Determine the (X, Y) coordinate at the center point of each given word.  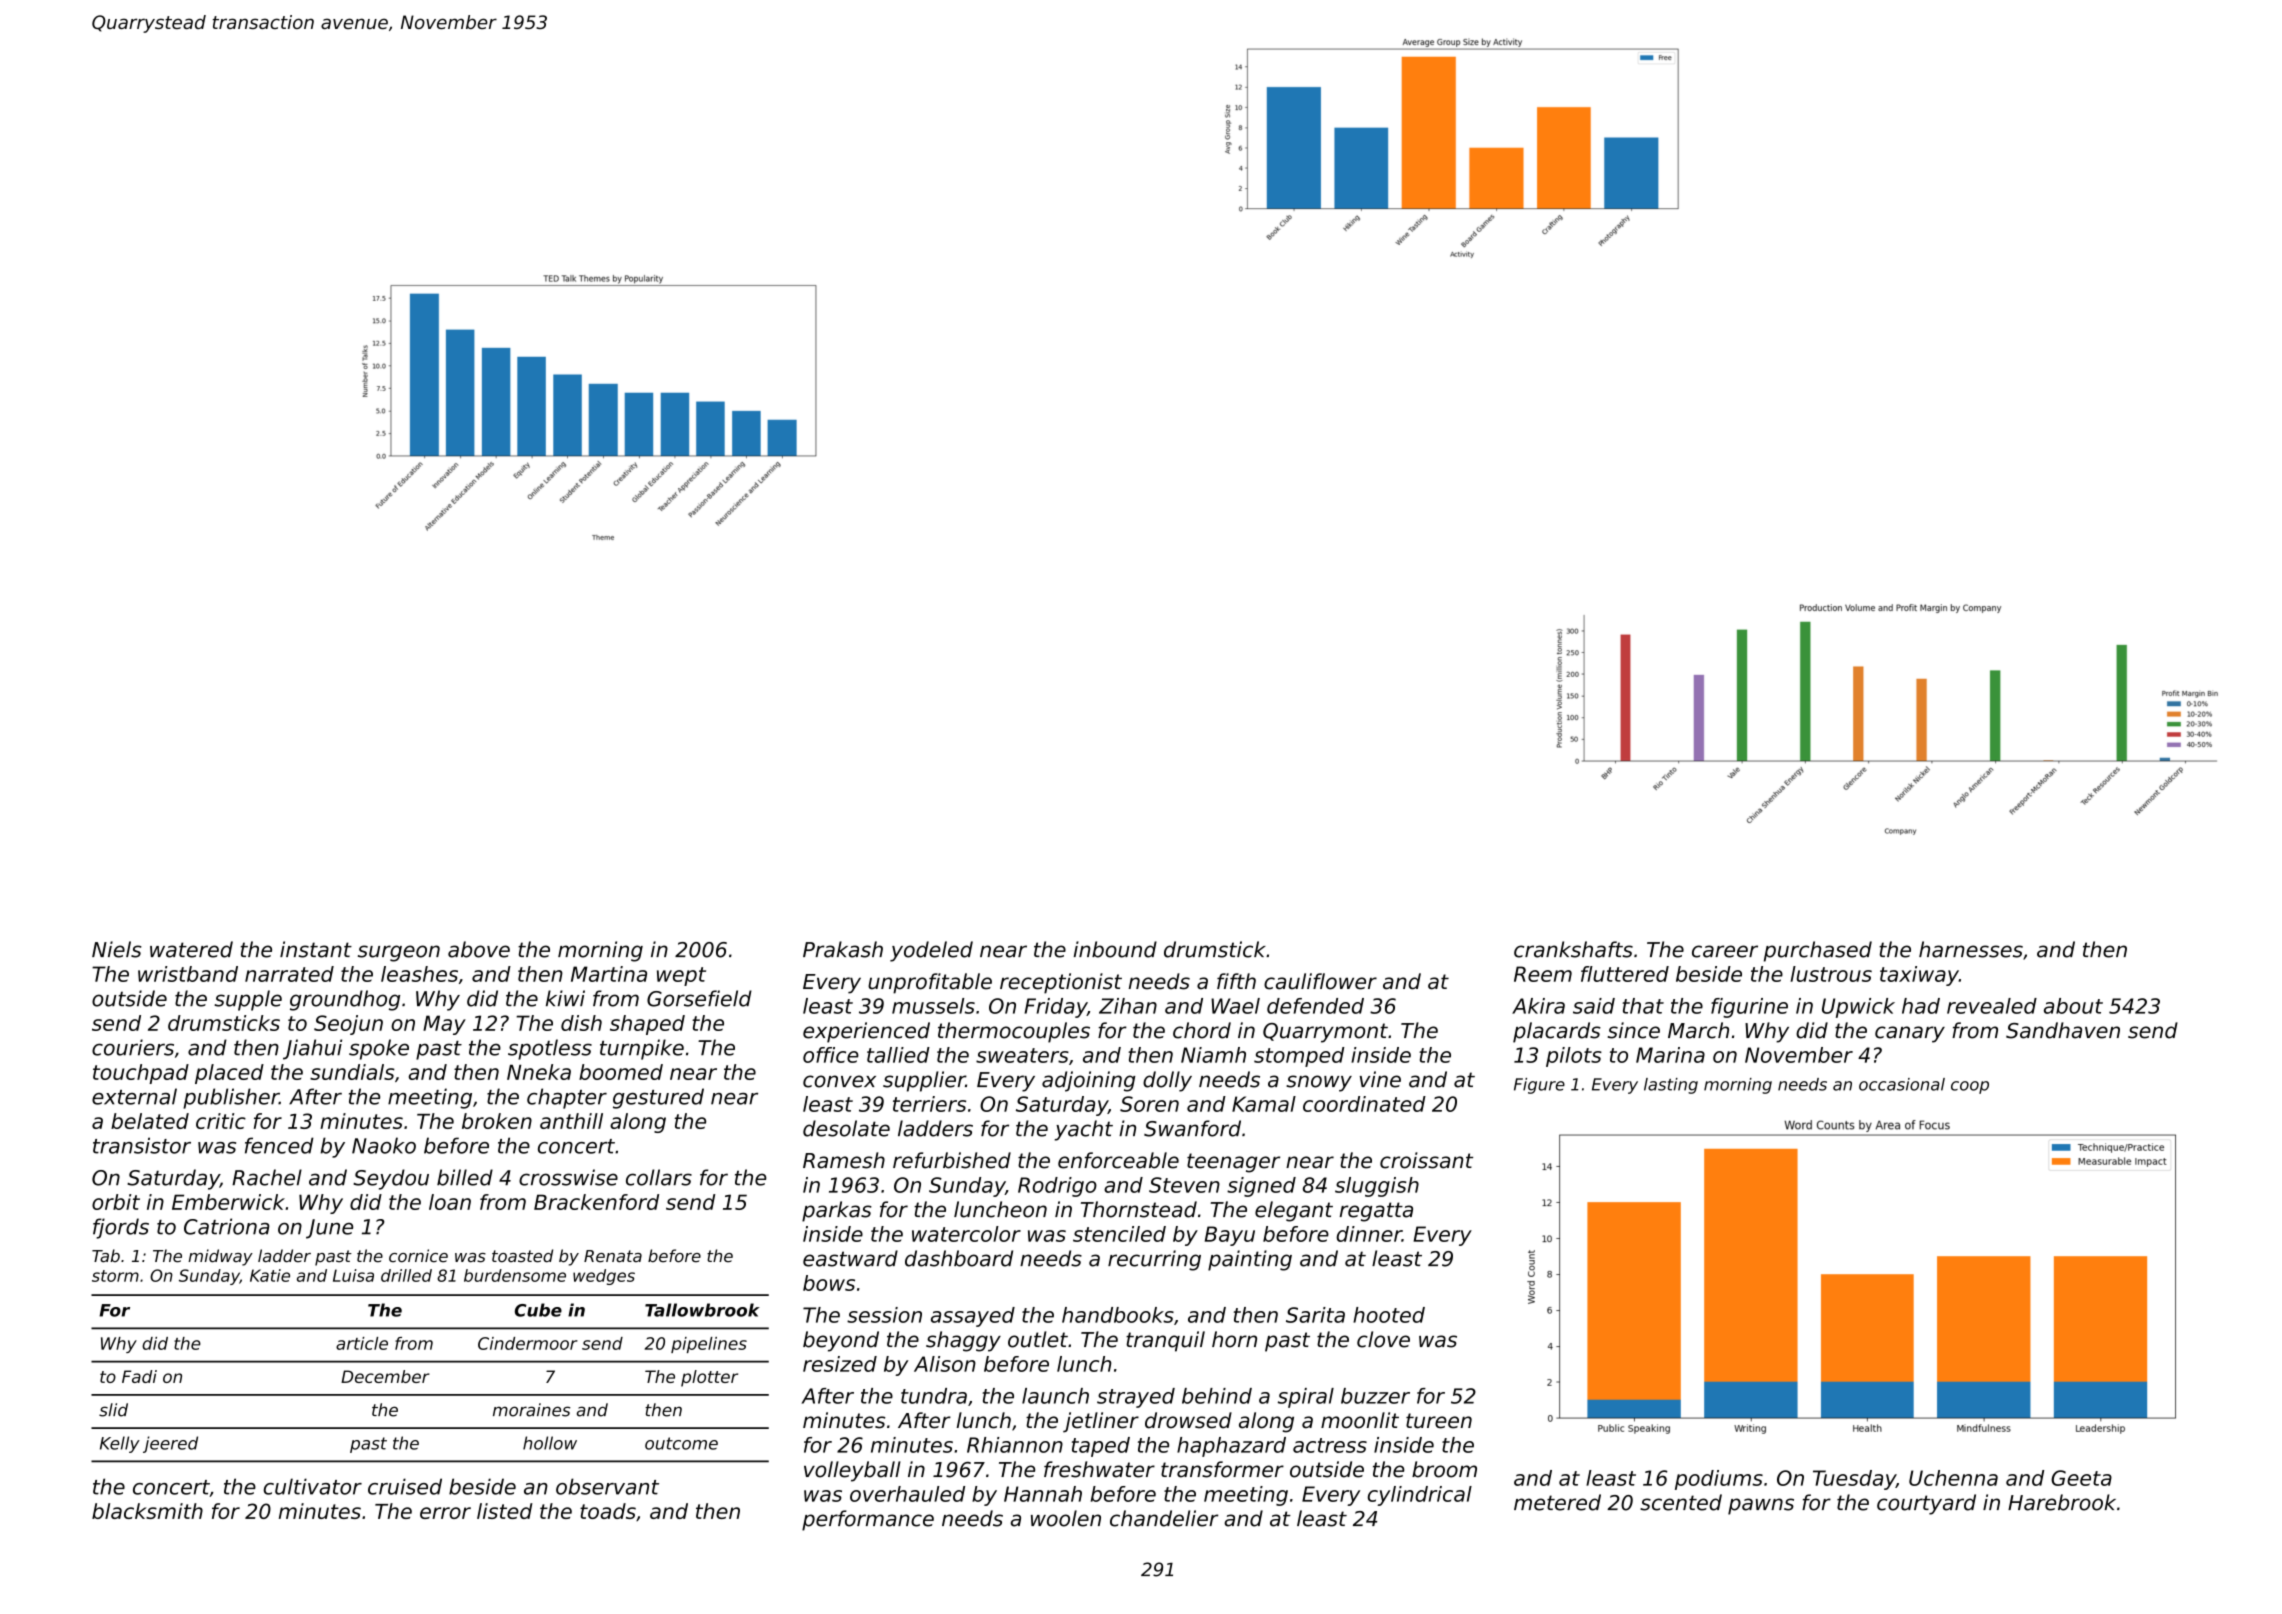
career (1725, 951)
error (445, 1513)
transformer (1222, 1469)
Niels (117, 949)
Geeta (2081, 1478)
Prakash (843, 949)
